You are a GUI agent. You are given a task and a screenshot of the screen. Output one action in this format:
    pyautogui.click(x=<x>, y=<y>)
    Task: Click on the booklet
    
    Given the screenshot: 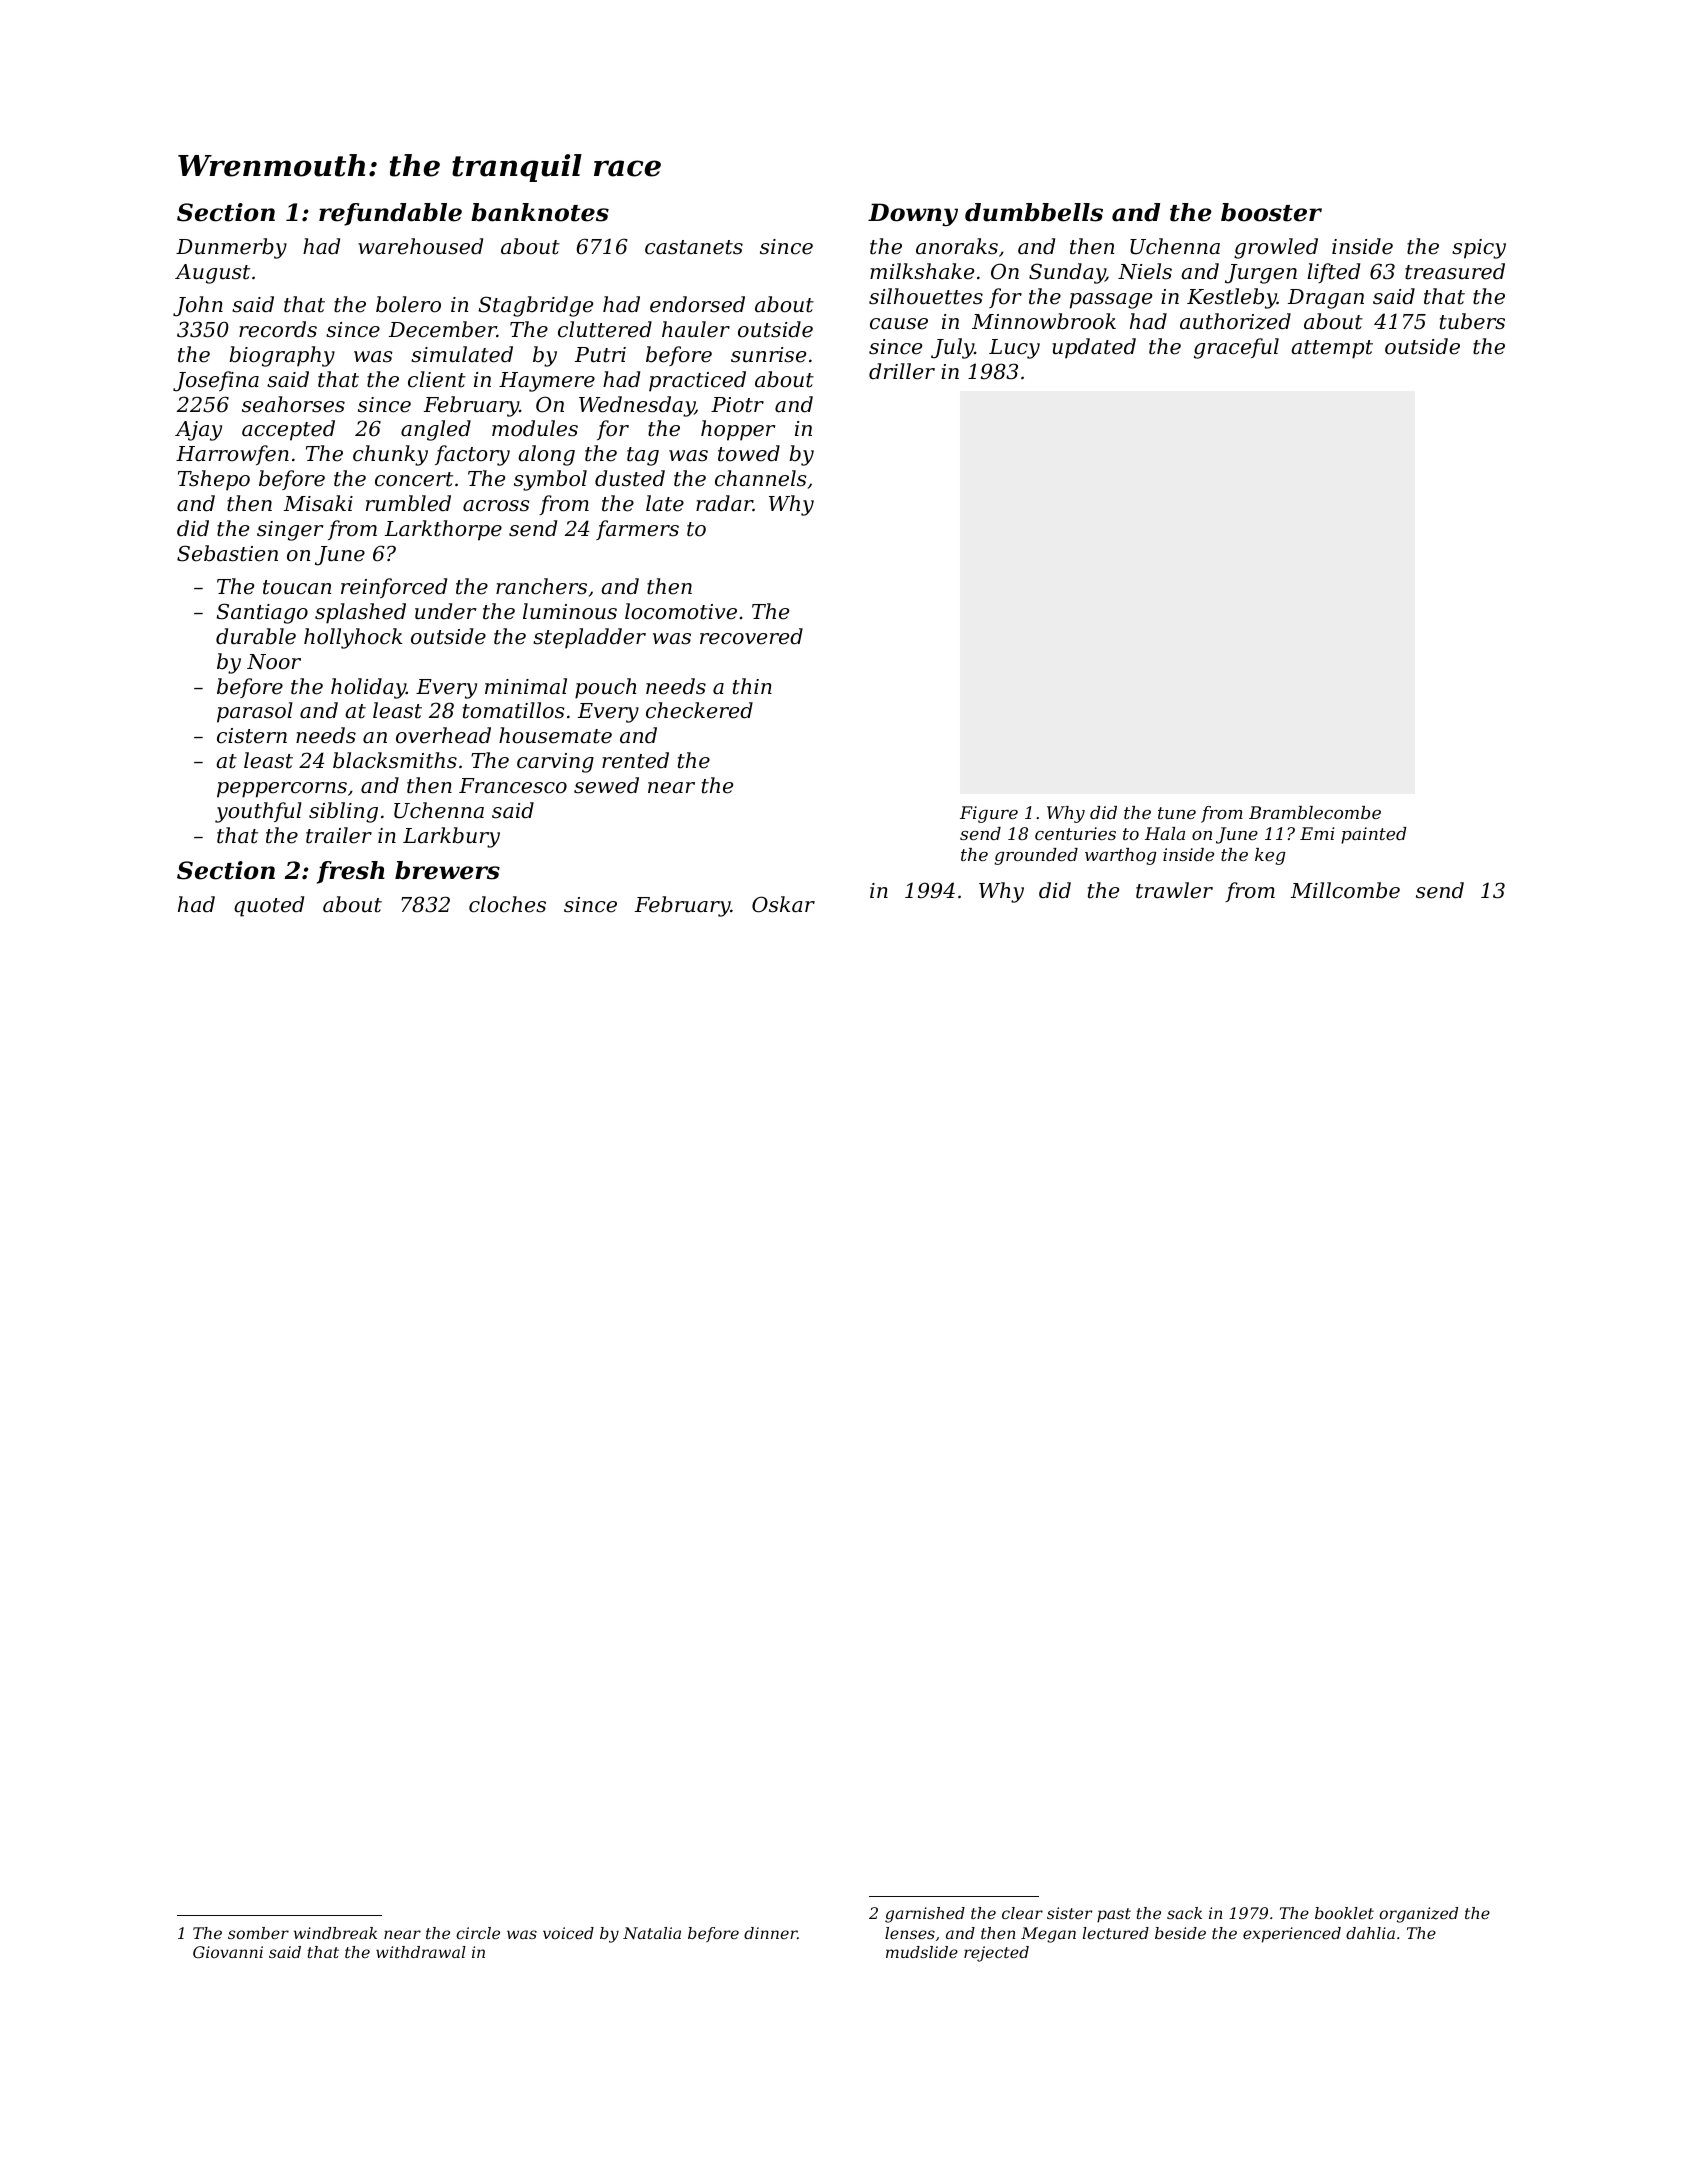 What is the action you would take?
    pyautogui.click(x=1344, y=1913)
